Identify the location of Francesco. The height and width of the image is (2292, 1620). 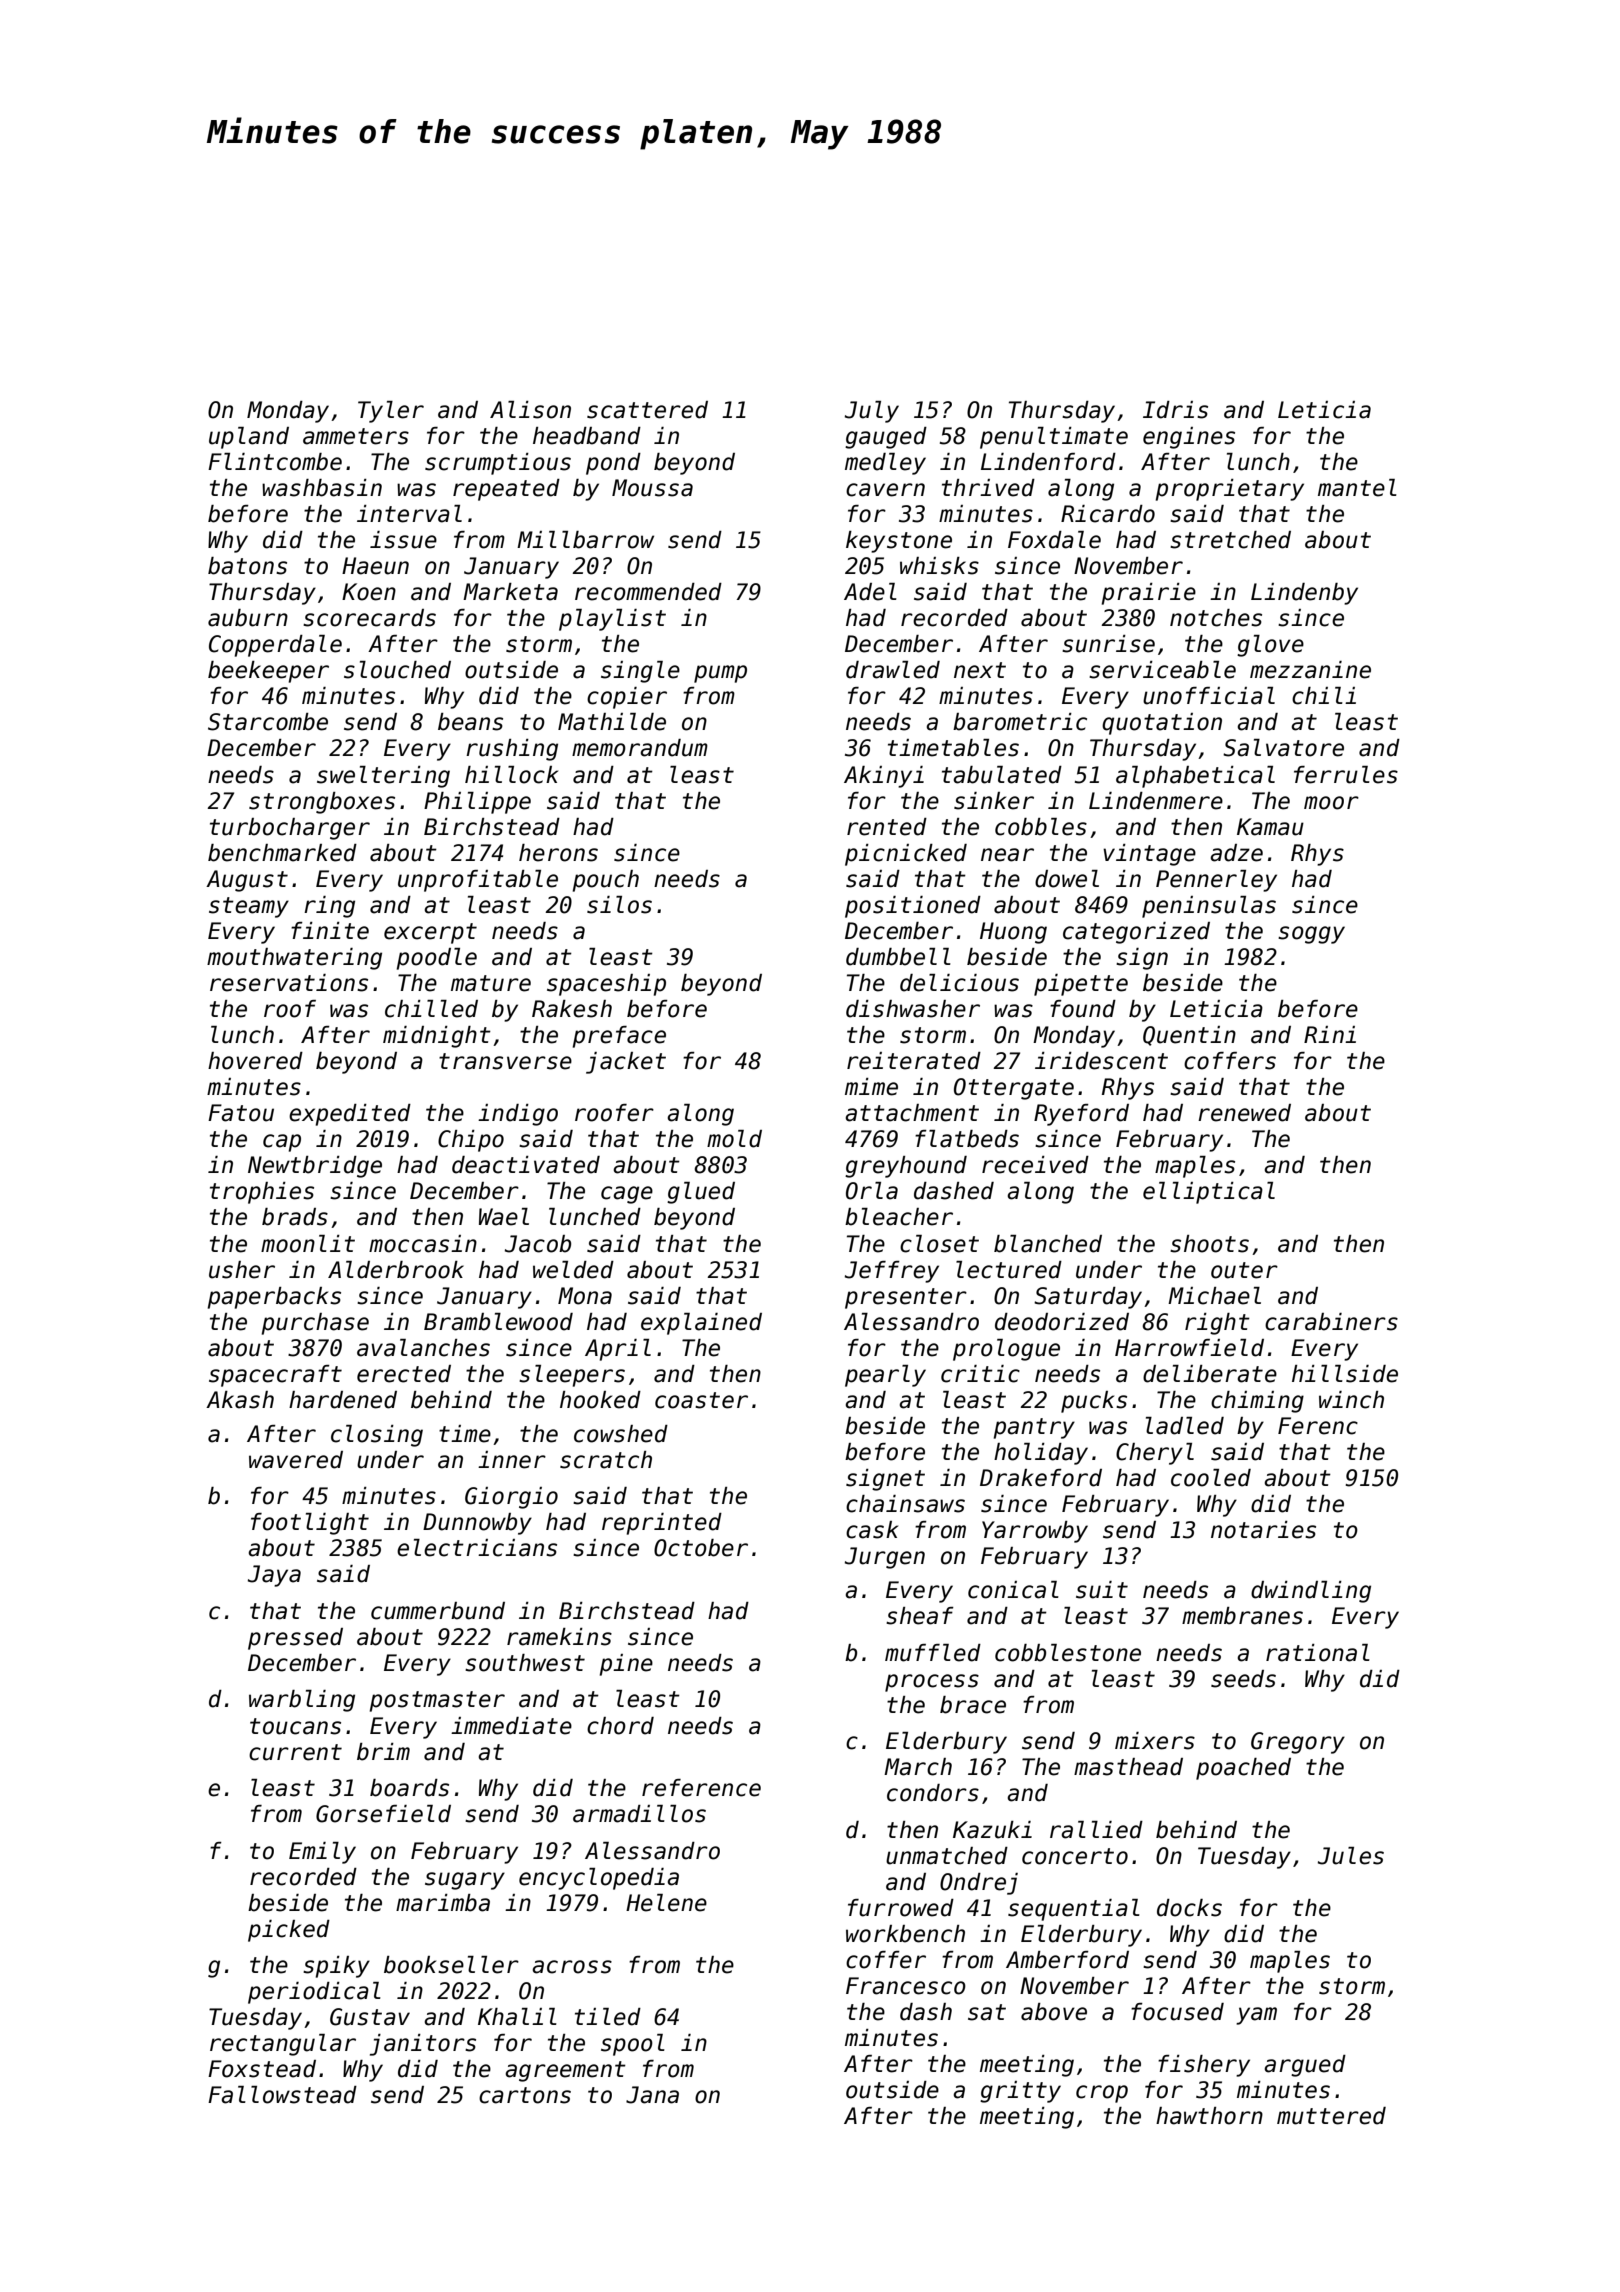
(906, 1986).
